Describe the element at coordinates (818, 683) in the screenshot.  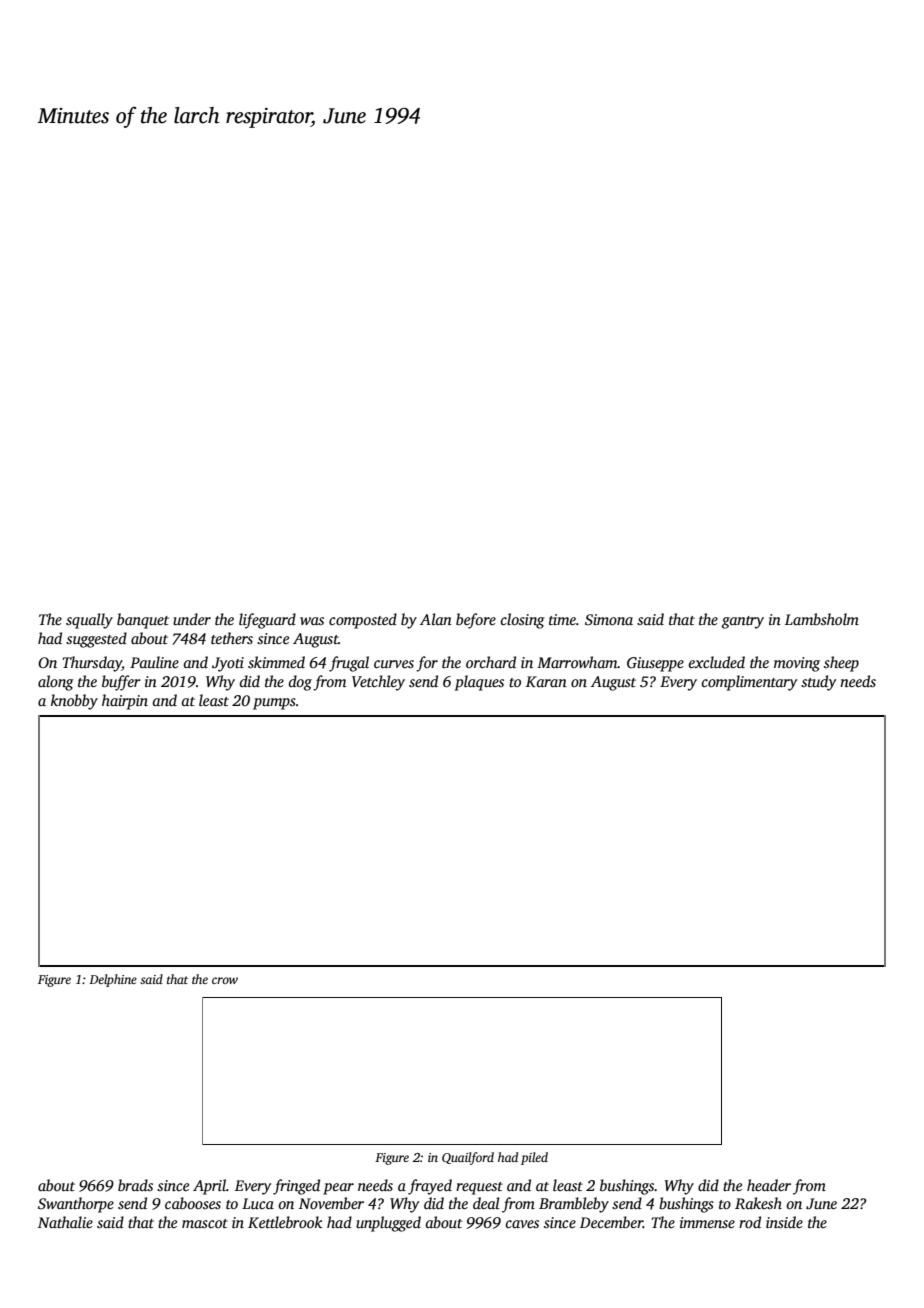
I see `study` at that location.
